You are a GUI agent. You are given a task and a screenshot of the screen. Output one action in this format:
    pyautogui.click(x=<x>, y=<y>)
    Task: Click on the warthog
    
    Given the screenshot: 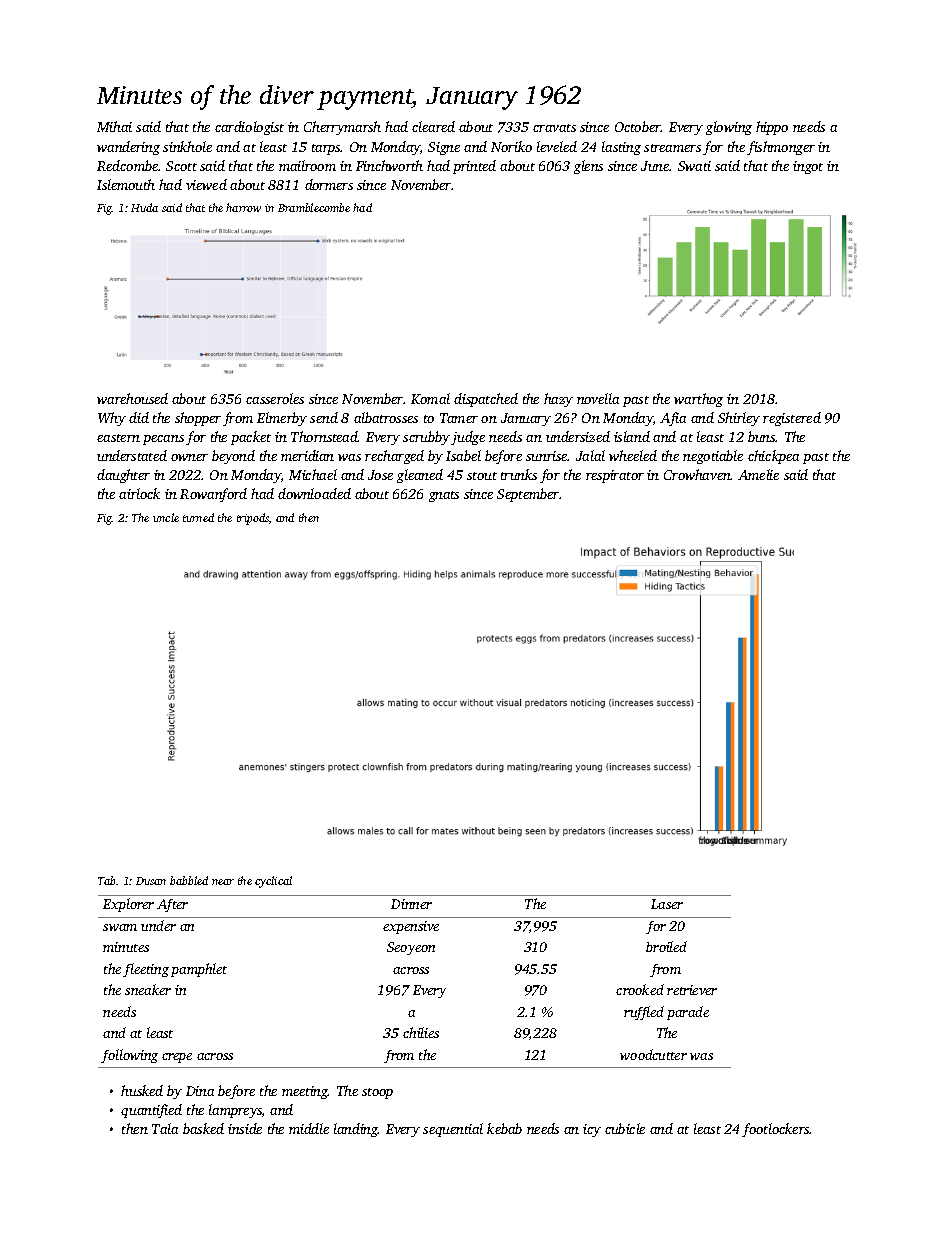 What is the action you would take?
    pyautogui.click(x=698, y=400)
